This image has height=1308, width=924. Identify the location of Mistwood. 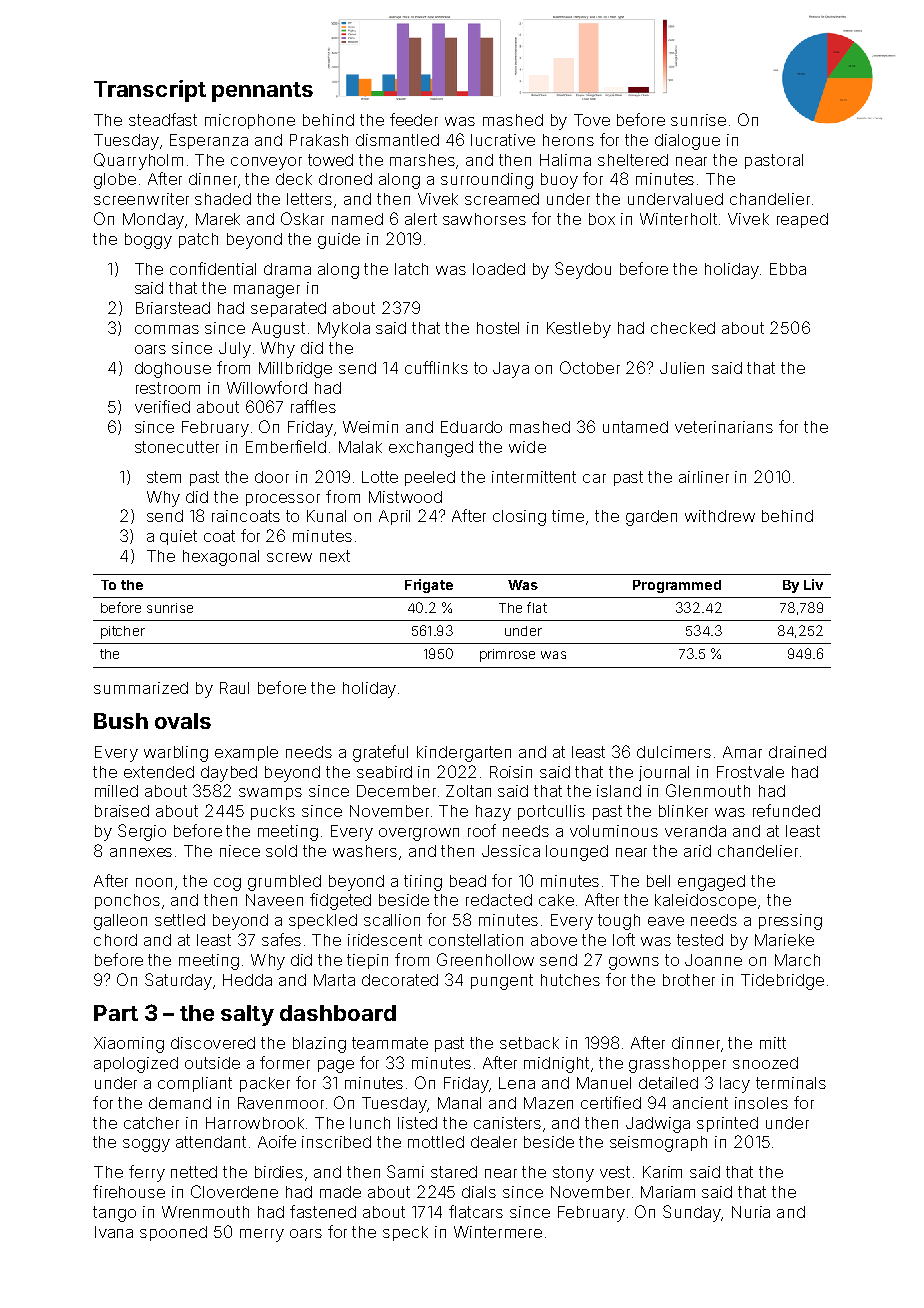
(405, 497).
